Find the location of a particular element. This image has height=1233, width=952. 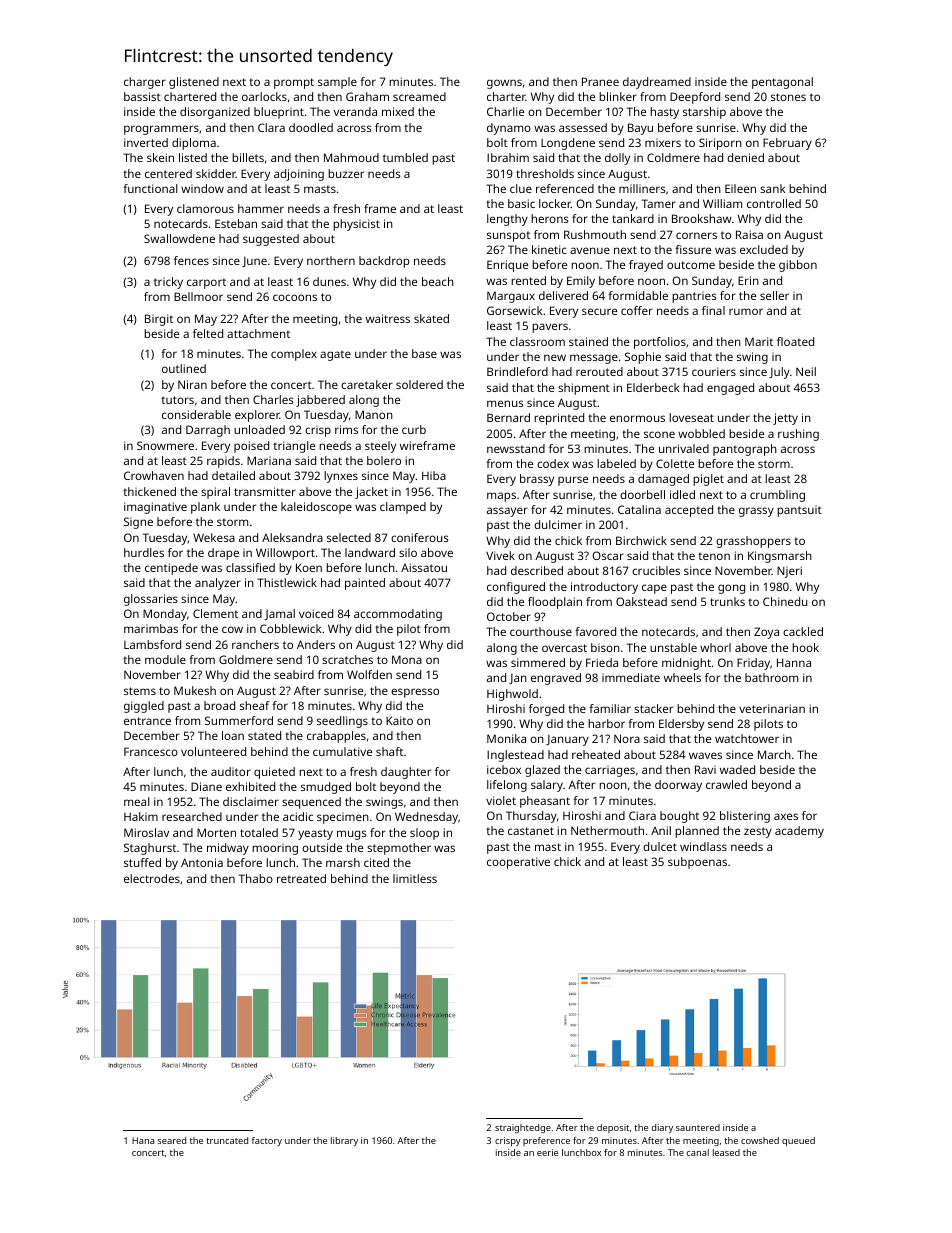

Aissatou is located at coordinates (424, 567).
